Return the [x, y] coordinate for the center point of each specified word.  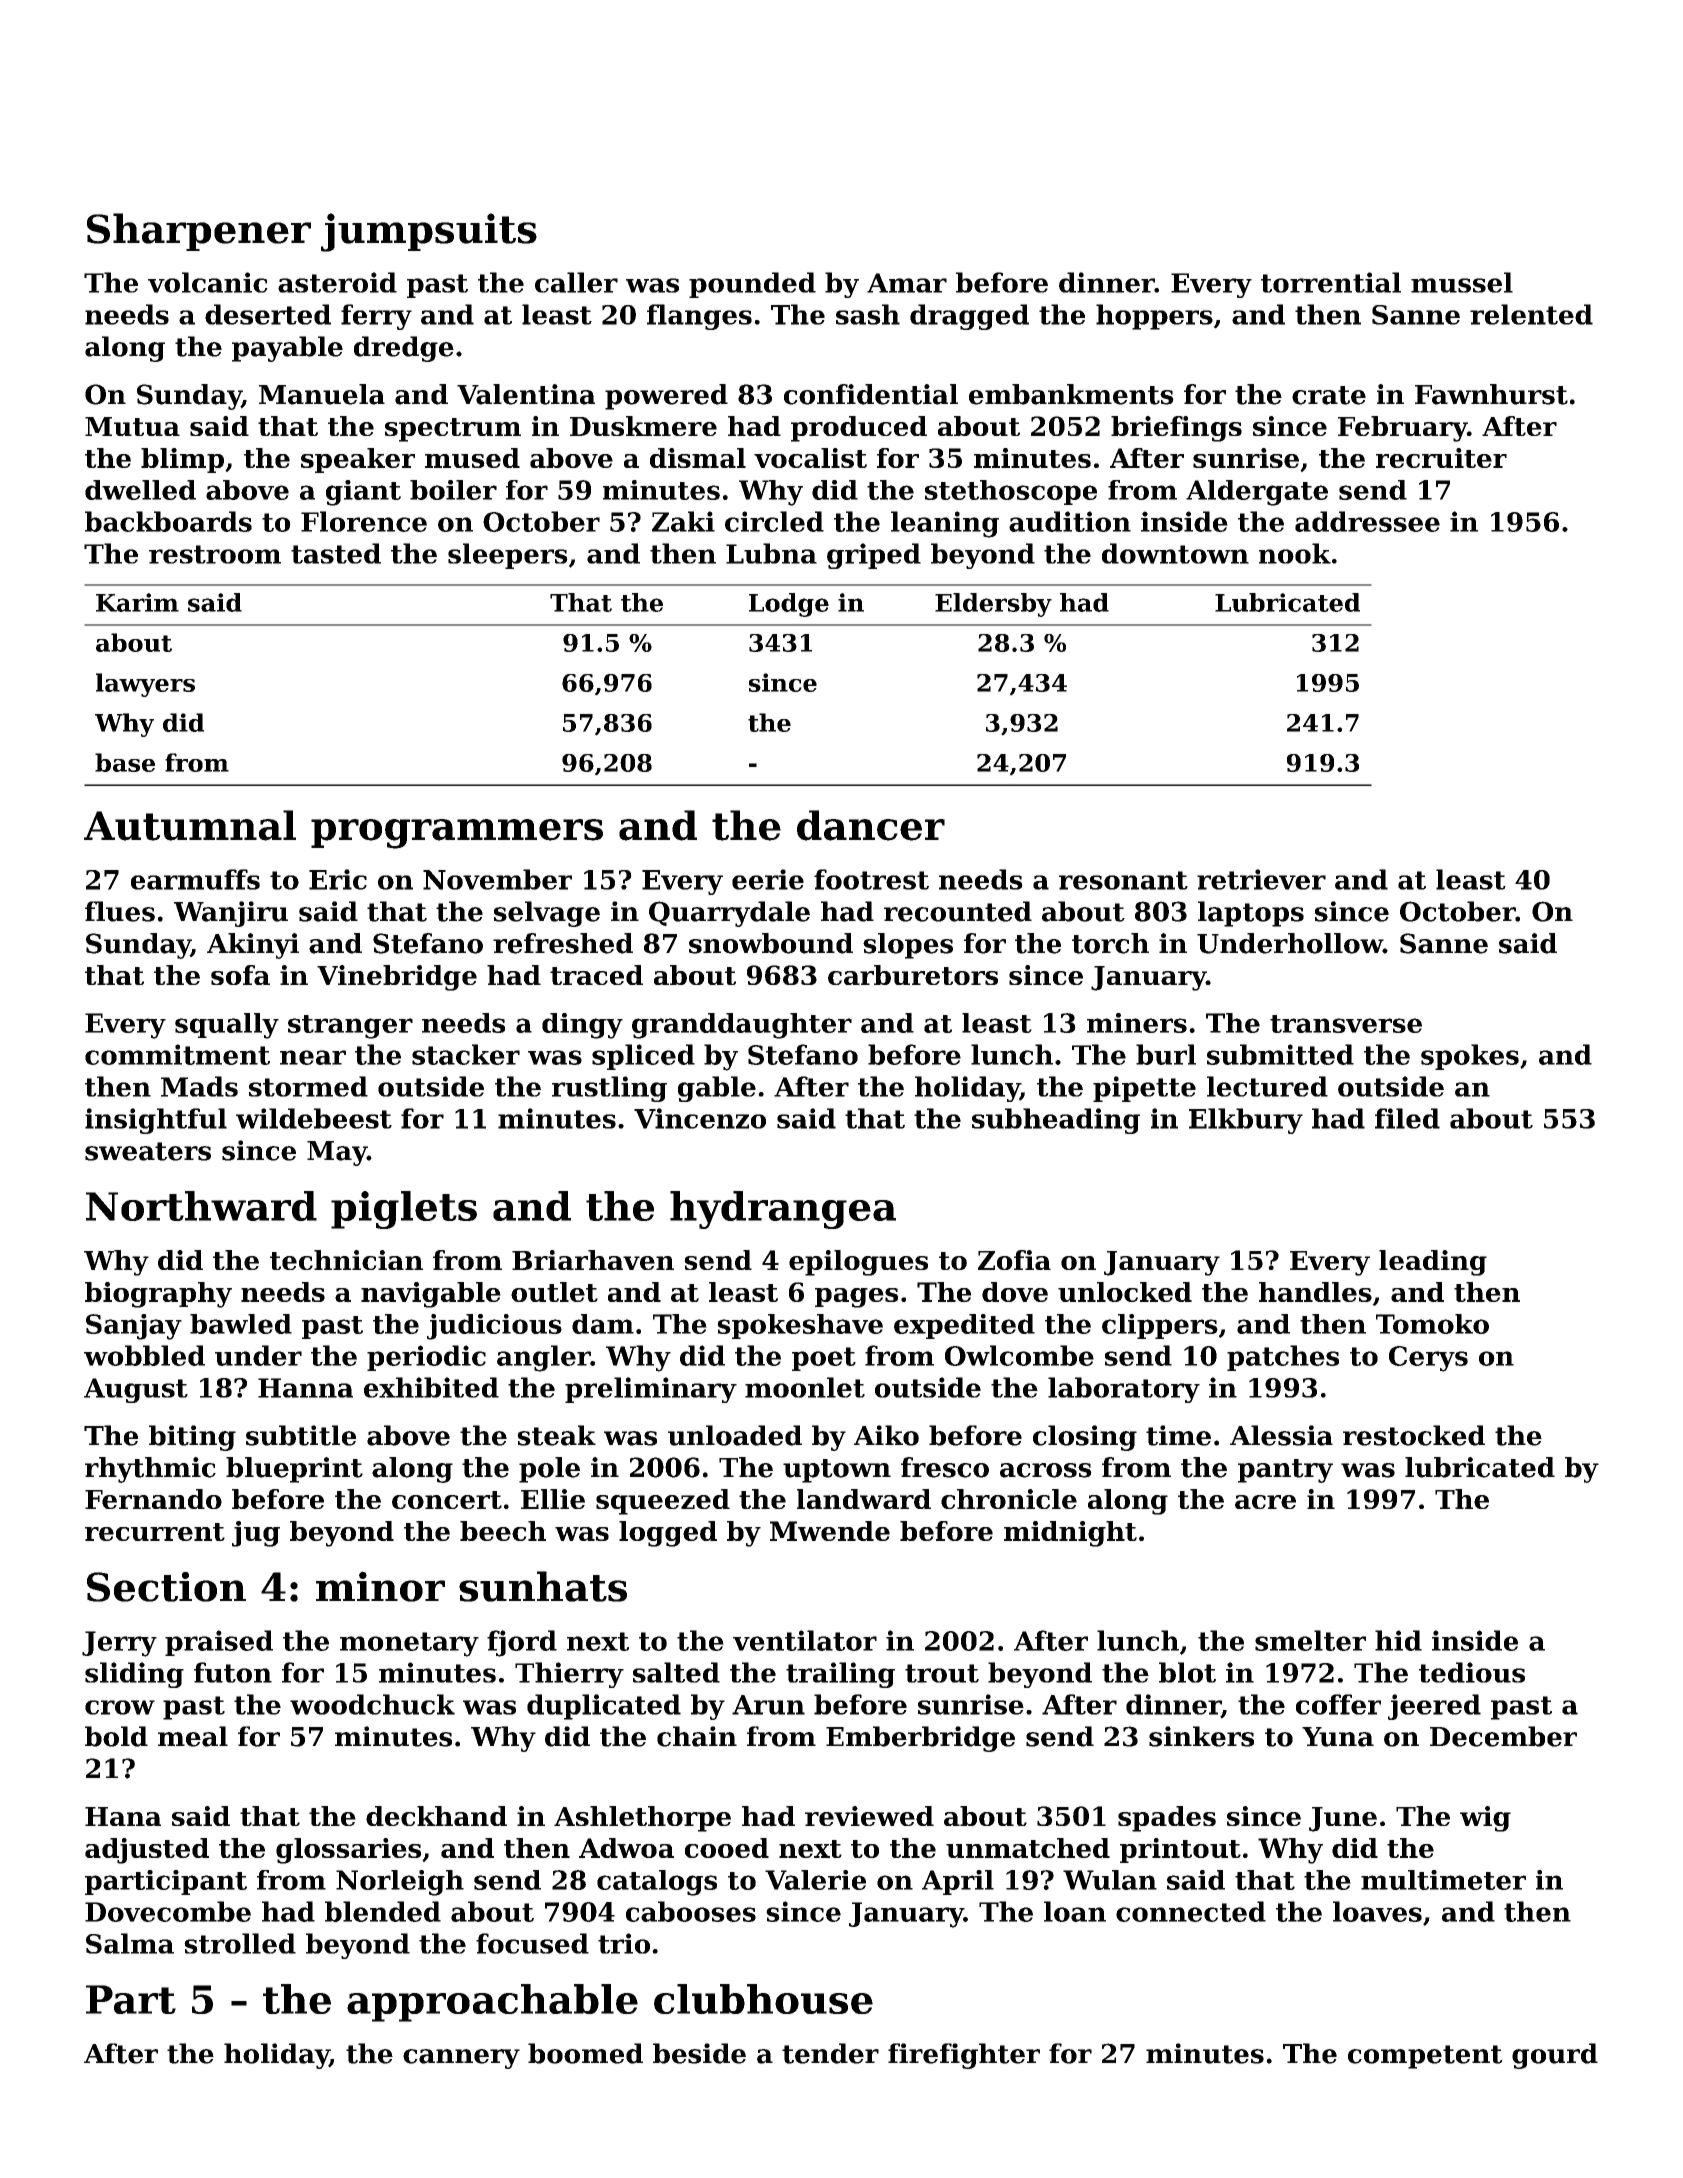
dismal [698, 458]
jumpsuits [429, 232]
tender [830, 2053]
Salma [130, 1943]
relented [1531, 314]
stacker [466, 1054]
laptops [1251, 914]
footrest [871, 879]
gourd [1555, 2056]
